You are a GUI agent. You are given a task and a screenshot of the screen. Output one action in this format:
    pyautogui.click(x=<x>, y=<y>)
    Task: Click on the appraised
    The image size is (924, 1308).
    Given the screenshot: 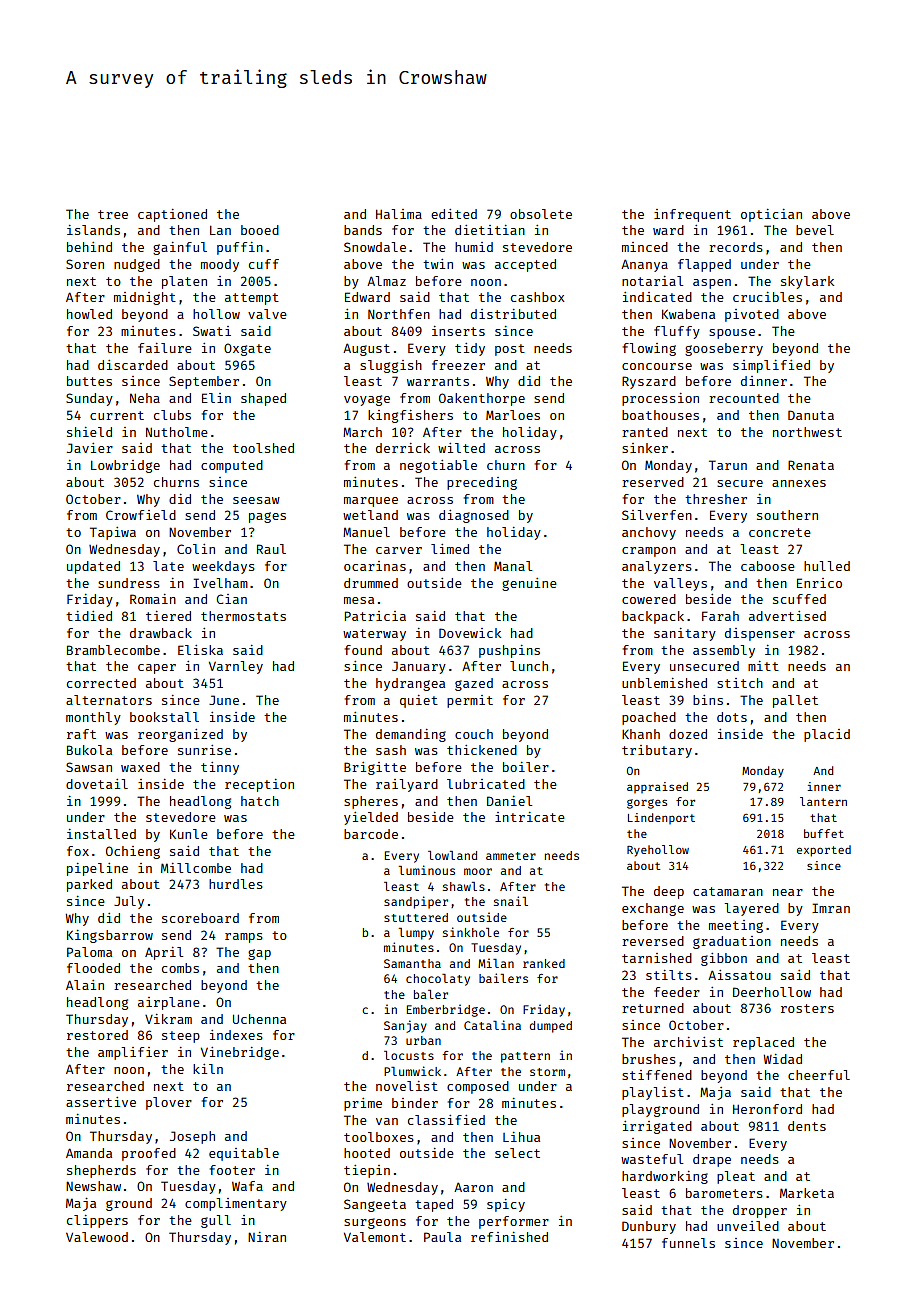 What is the action you would take?
    pyautogui.click(x=657, y=787)
